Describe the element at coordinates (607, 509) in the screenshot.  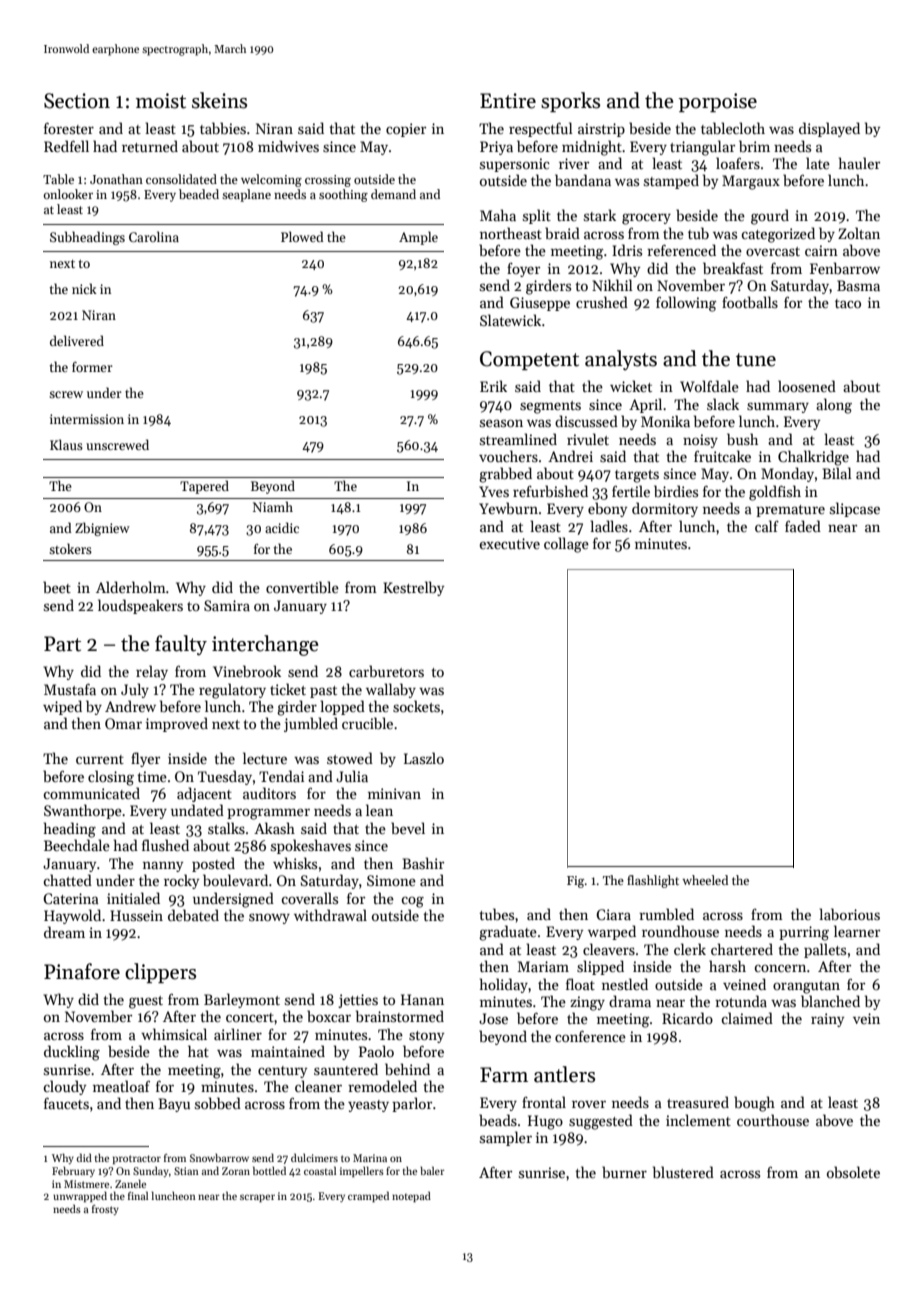
I see `ebony` at that location.
